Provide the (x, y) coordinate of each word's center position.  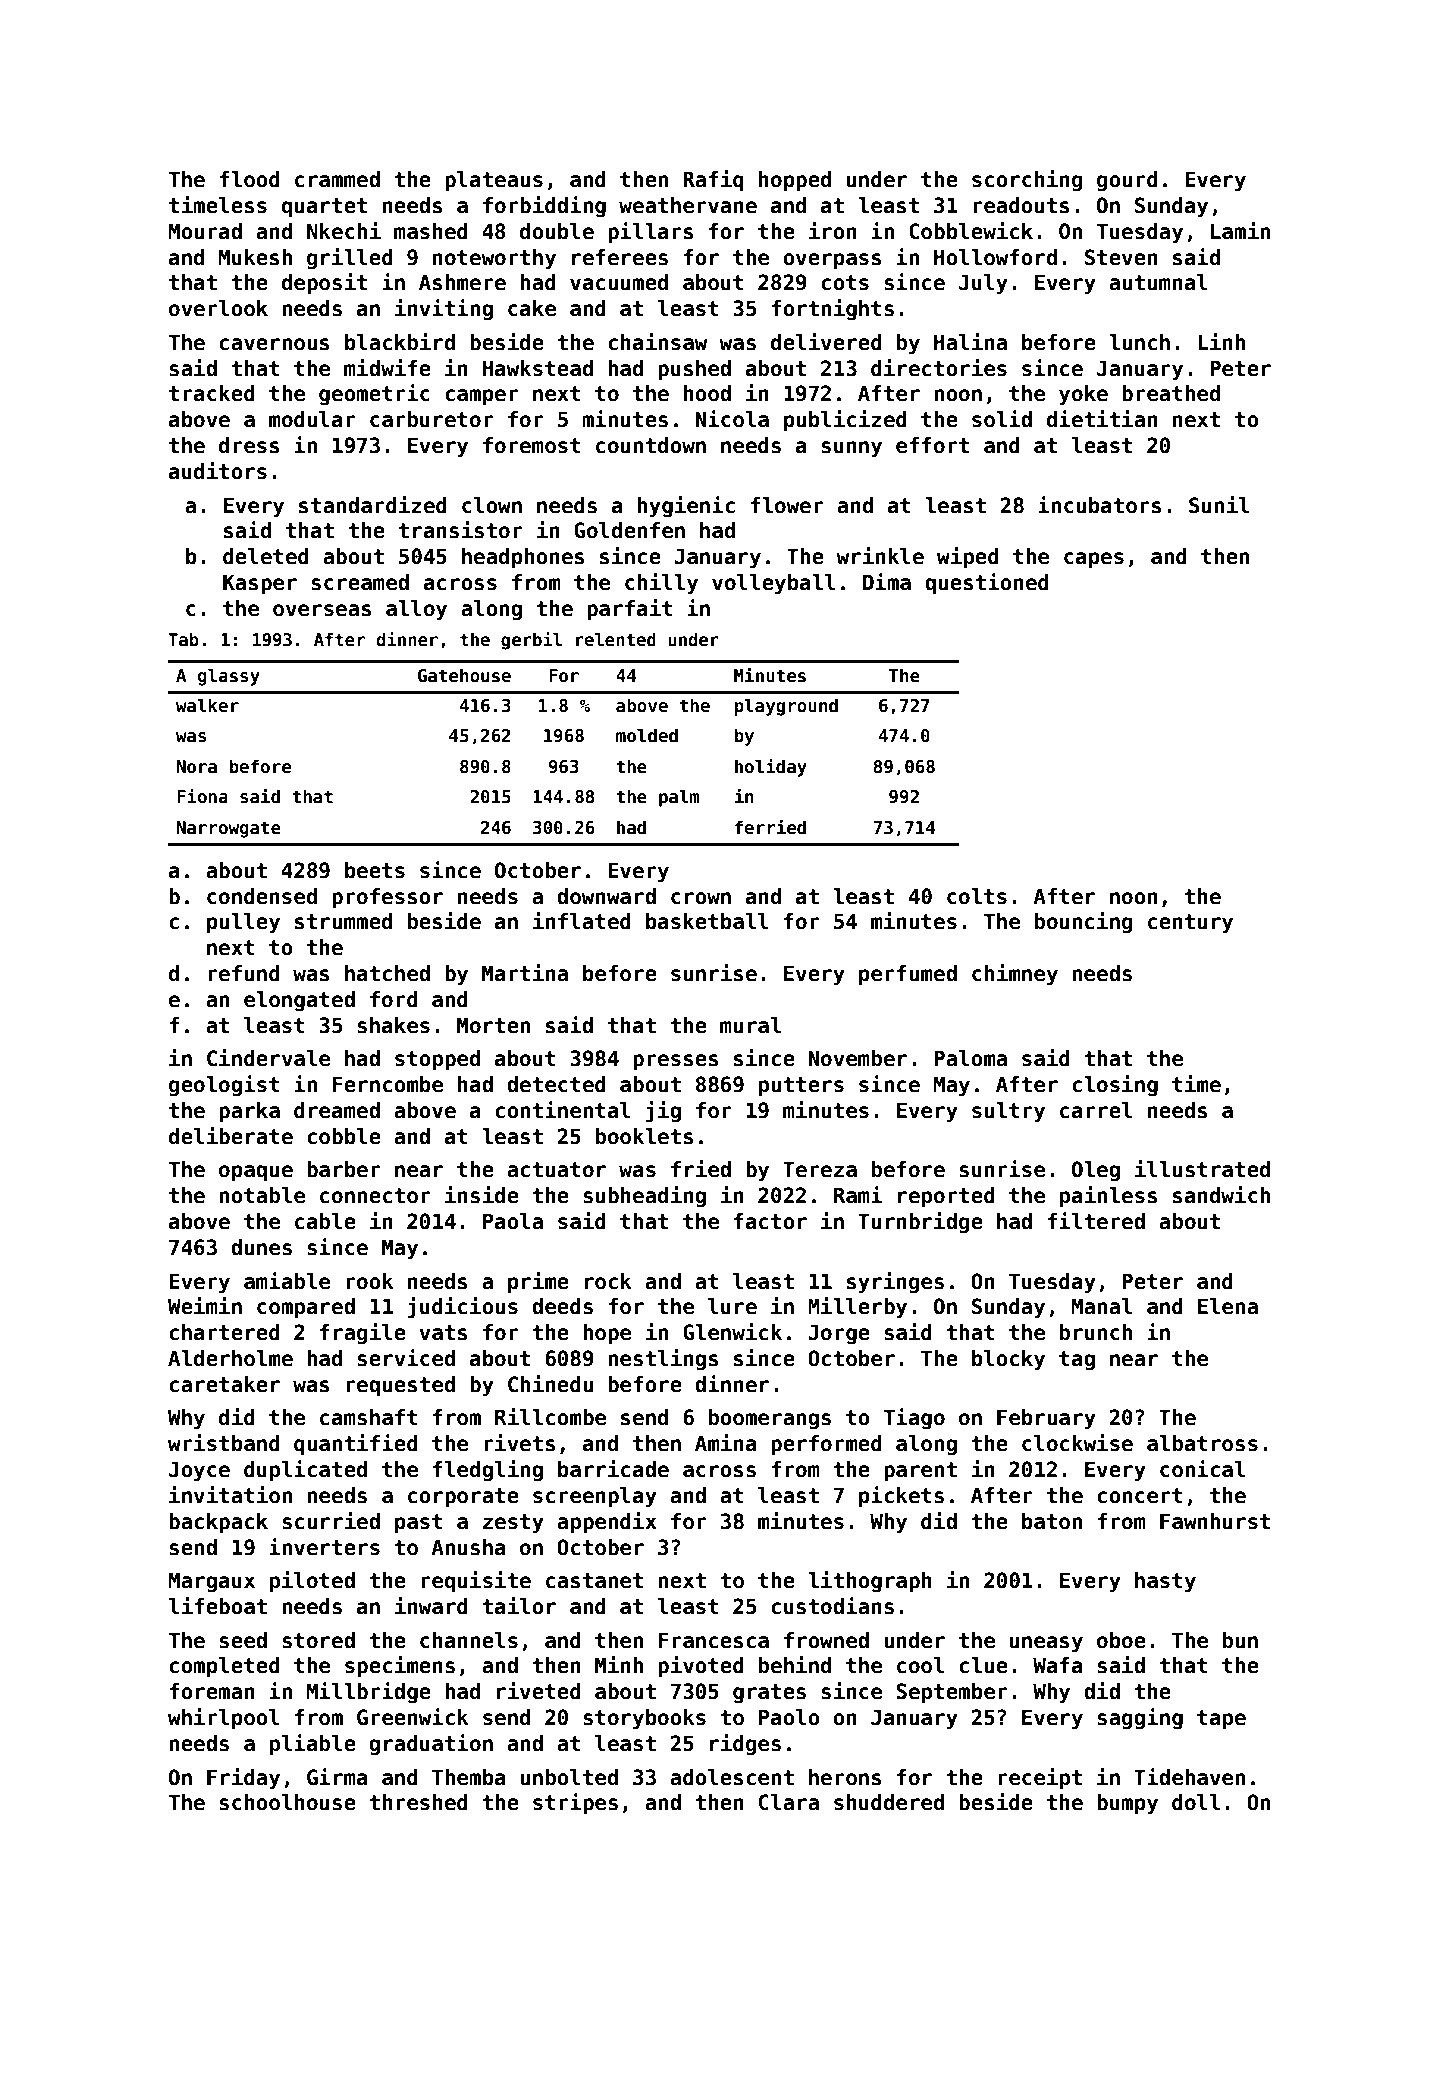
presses (676, 1062)
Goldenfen (629, 530)
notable (262, 1195)
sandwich (1221, 1195)
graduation (431, 1744)
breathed (1171, 393)
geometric (374, 394)
